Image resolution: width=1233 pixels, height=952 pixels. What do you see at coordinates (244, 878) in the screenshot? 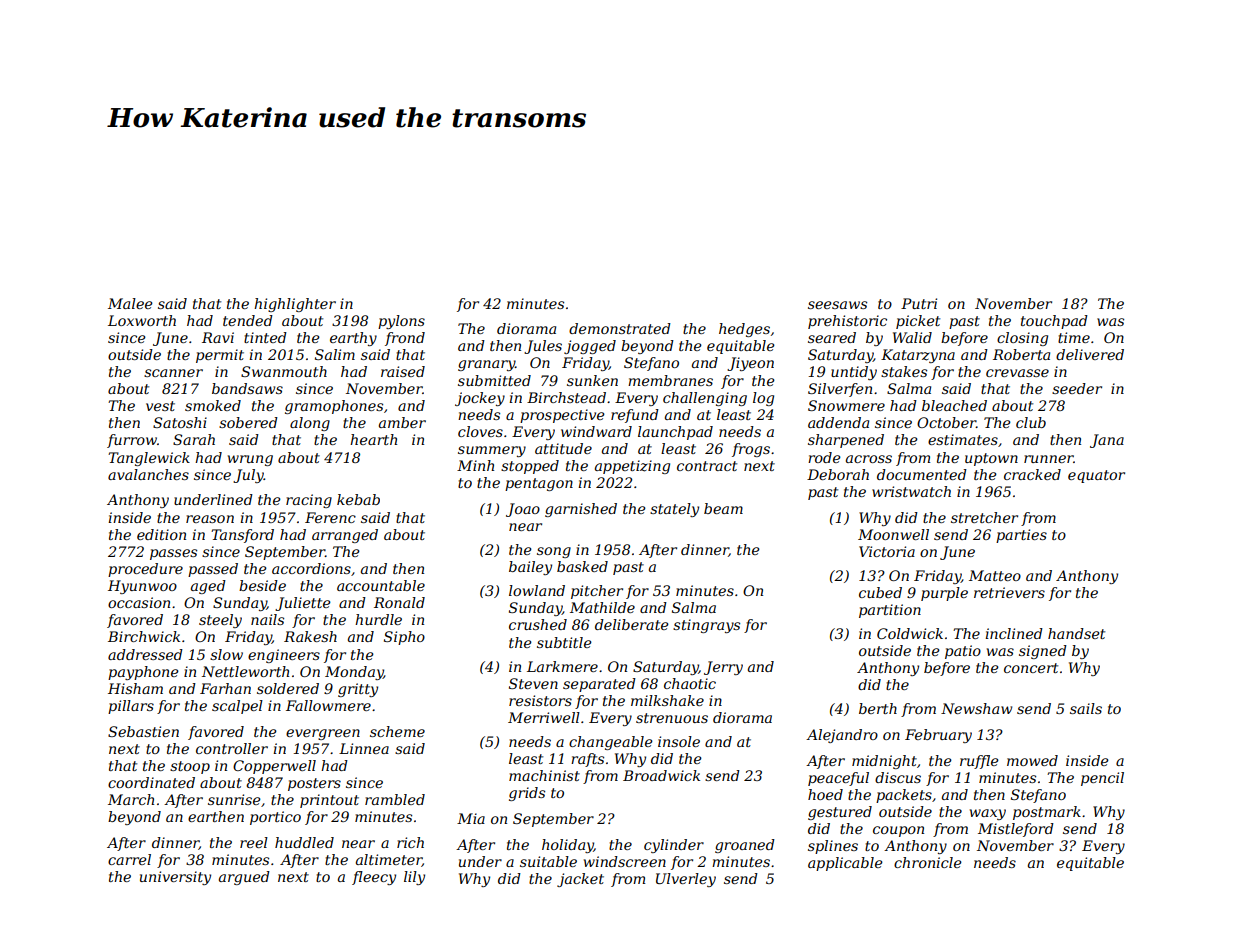
I see `argued` at bounding box center [244, 878].
